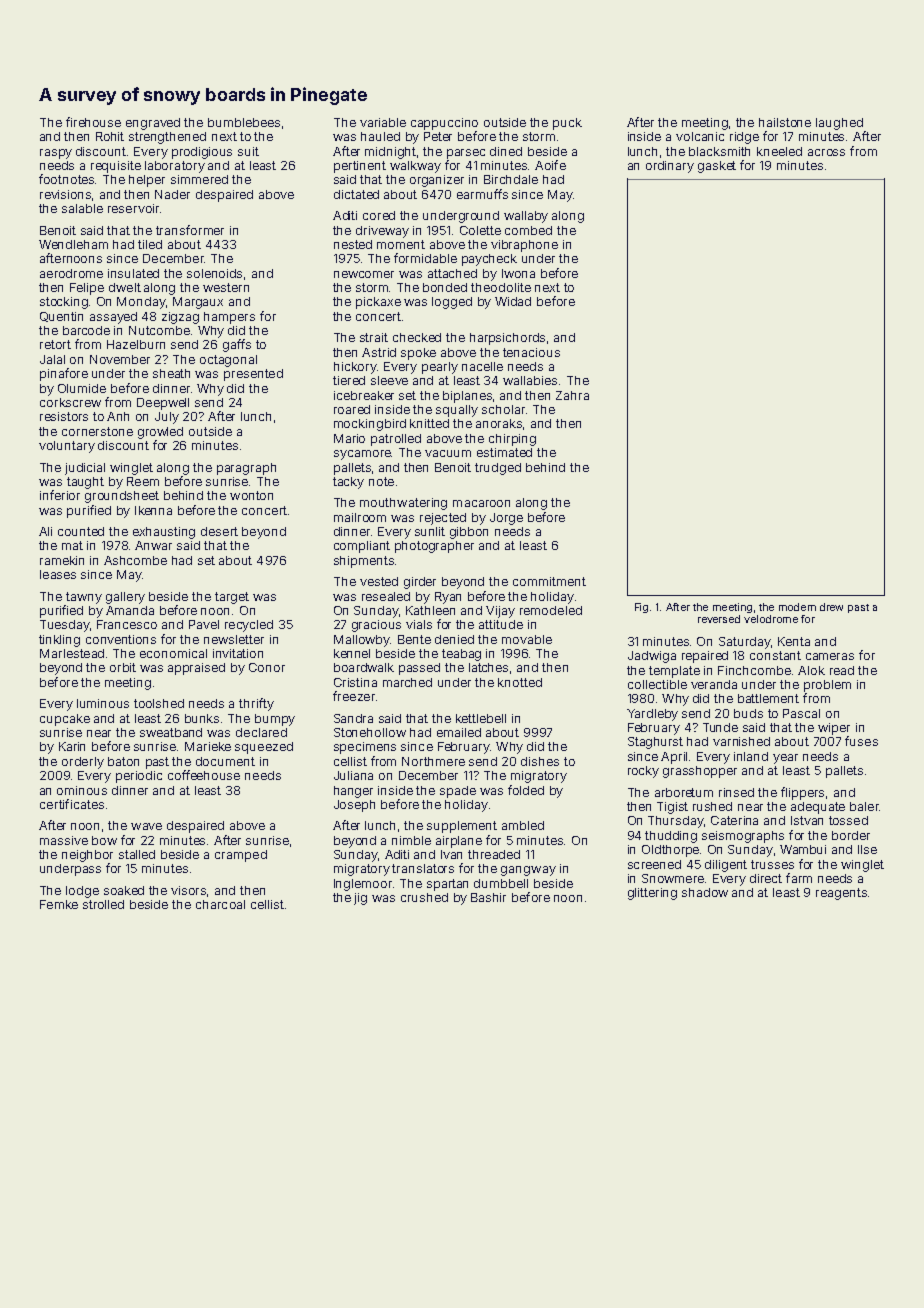  Describe the element at coordinates (719, 619) in the document. I see `reversed` at that location.
